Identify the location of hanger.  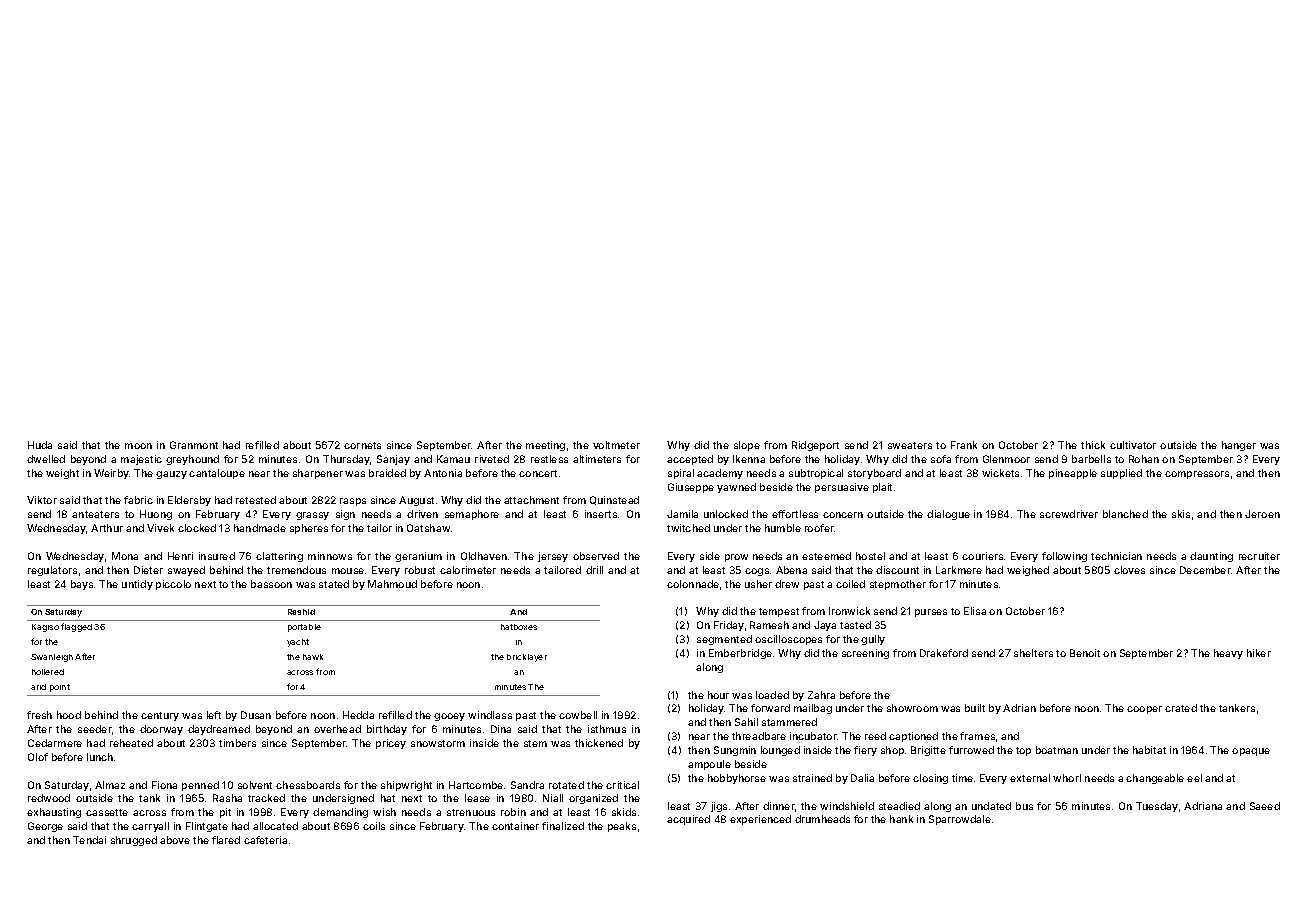
(1239, 446).
